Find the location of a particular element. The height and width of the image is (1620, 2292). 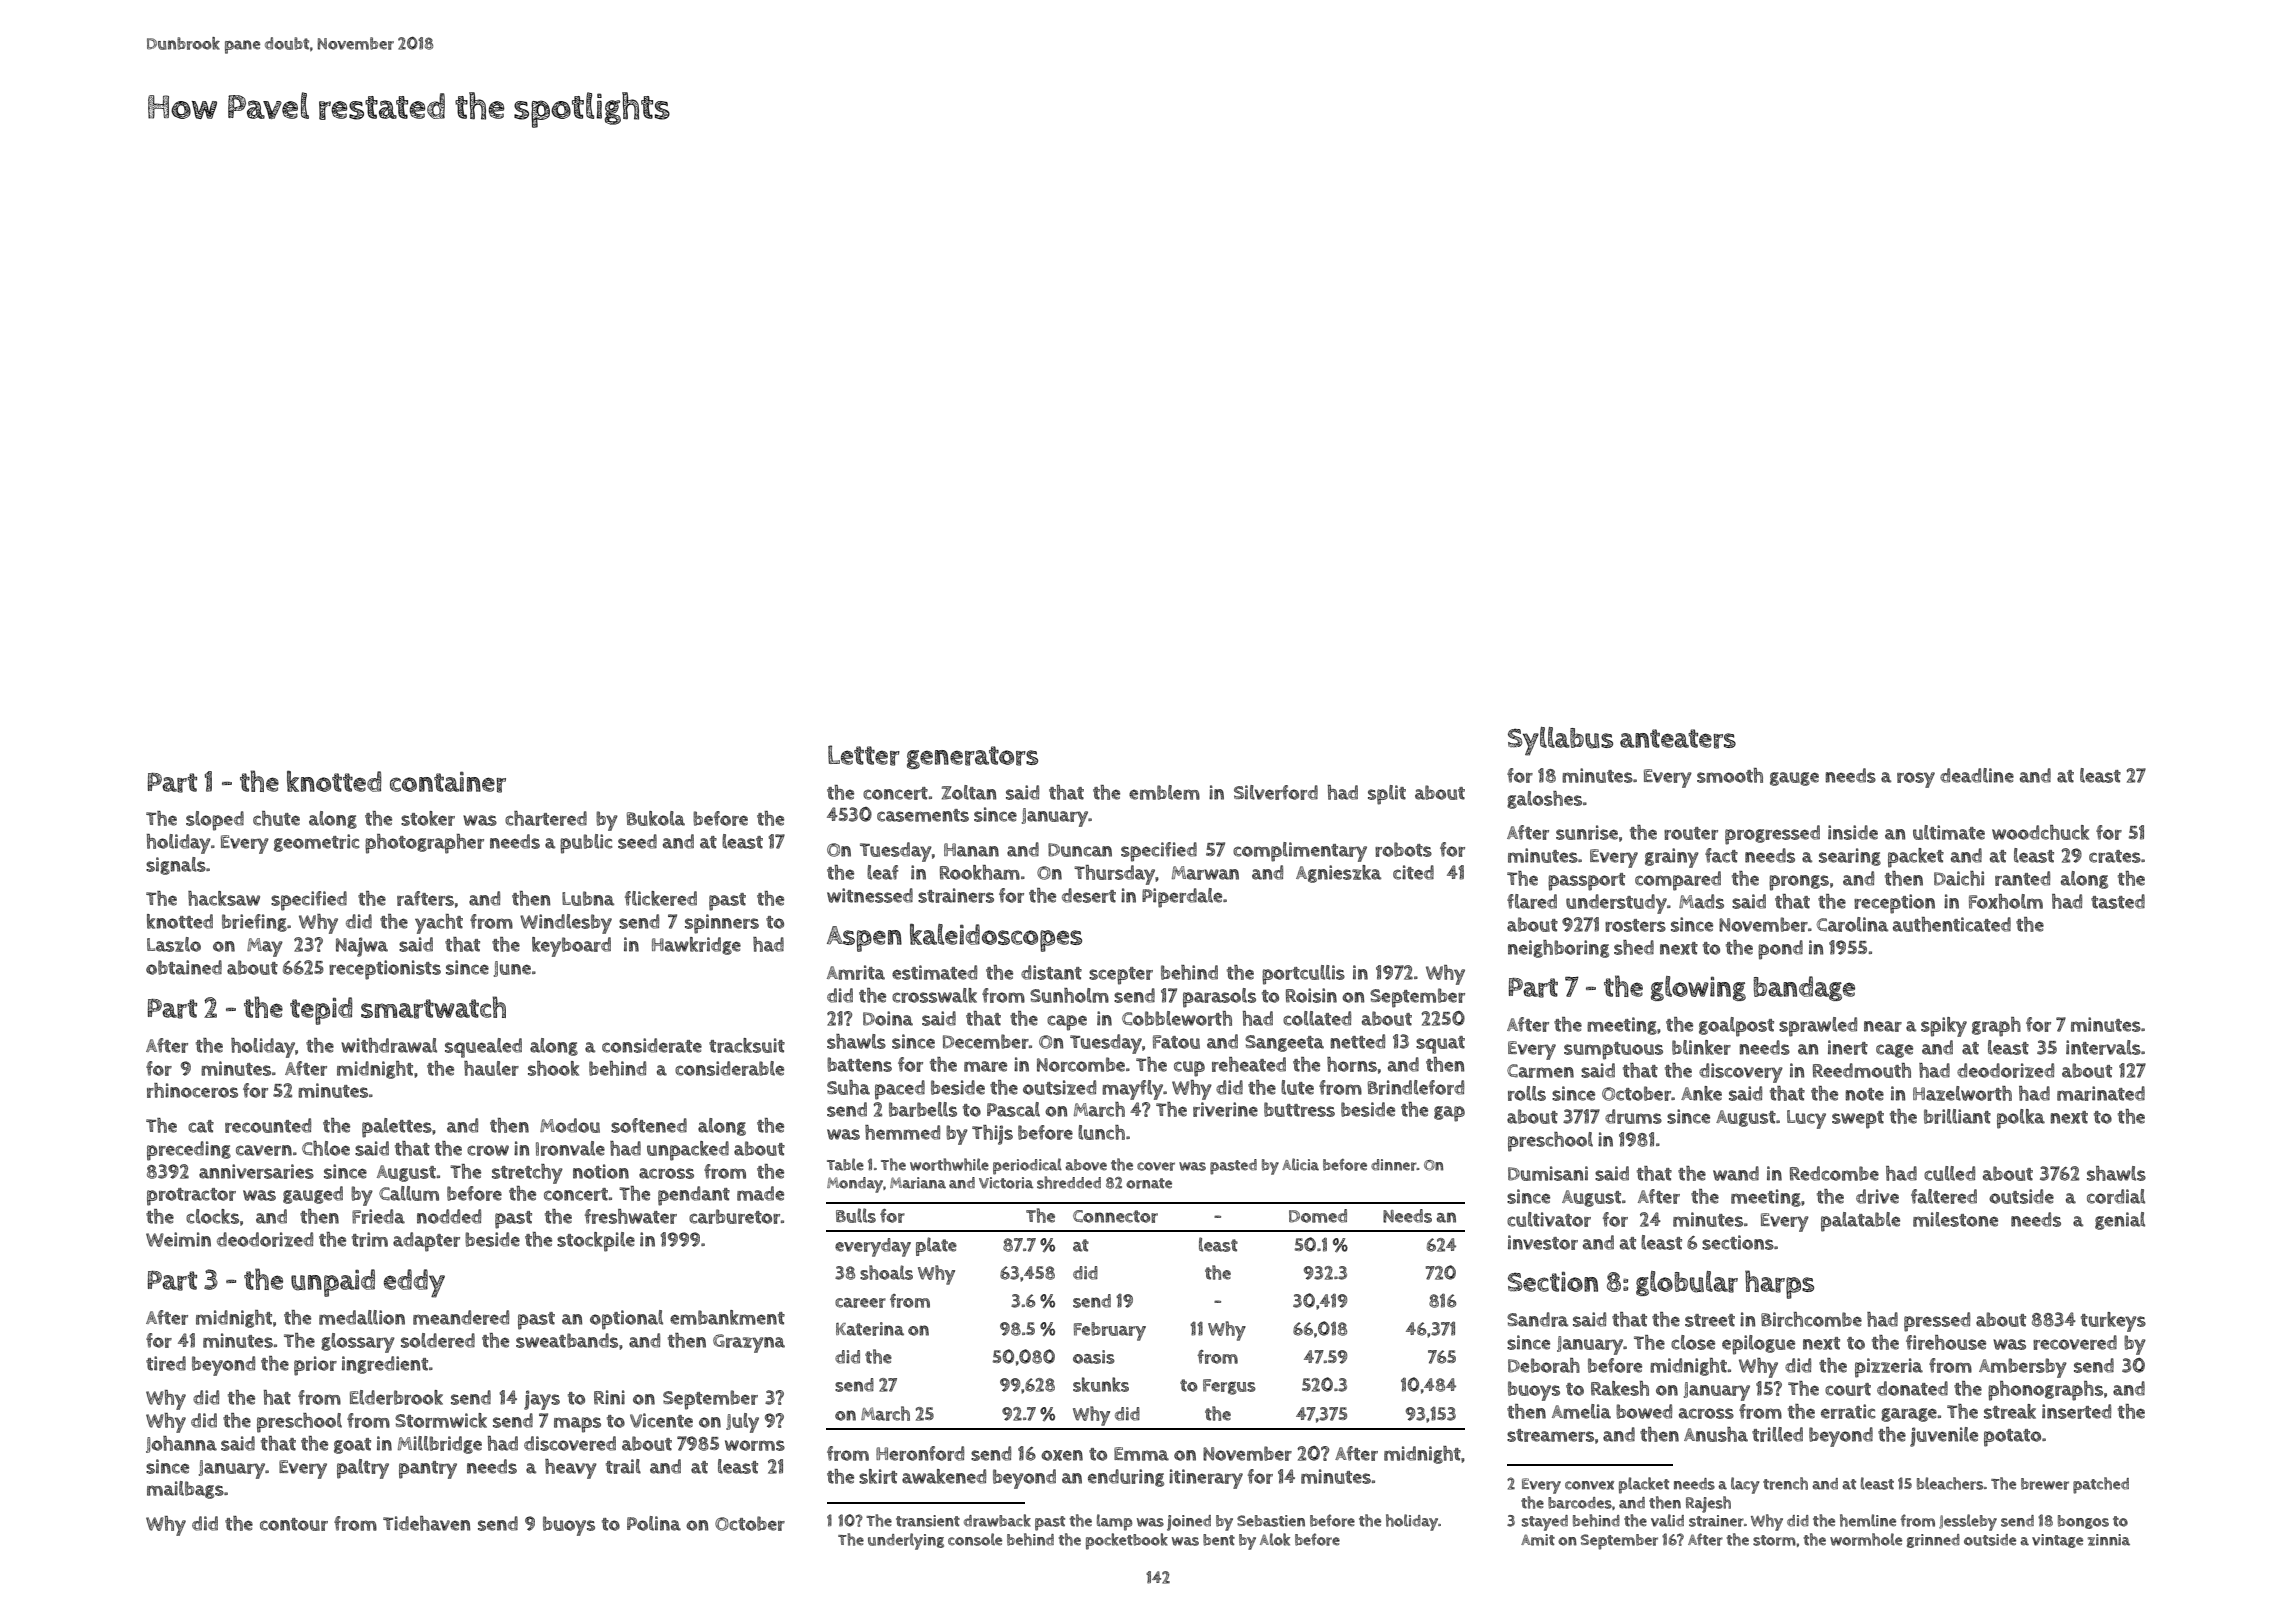

Anke is located at coordinates (1701, 1093).
